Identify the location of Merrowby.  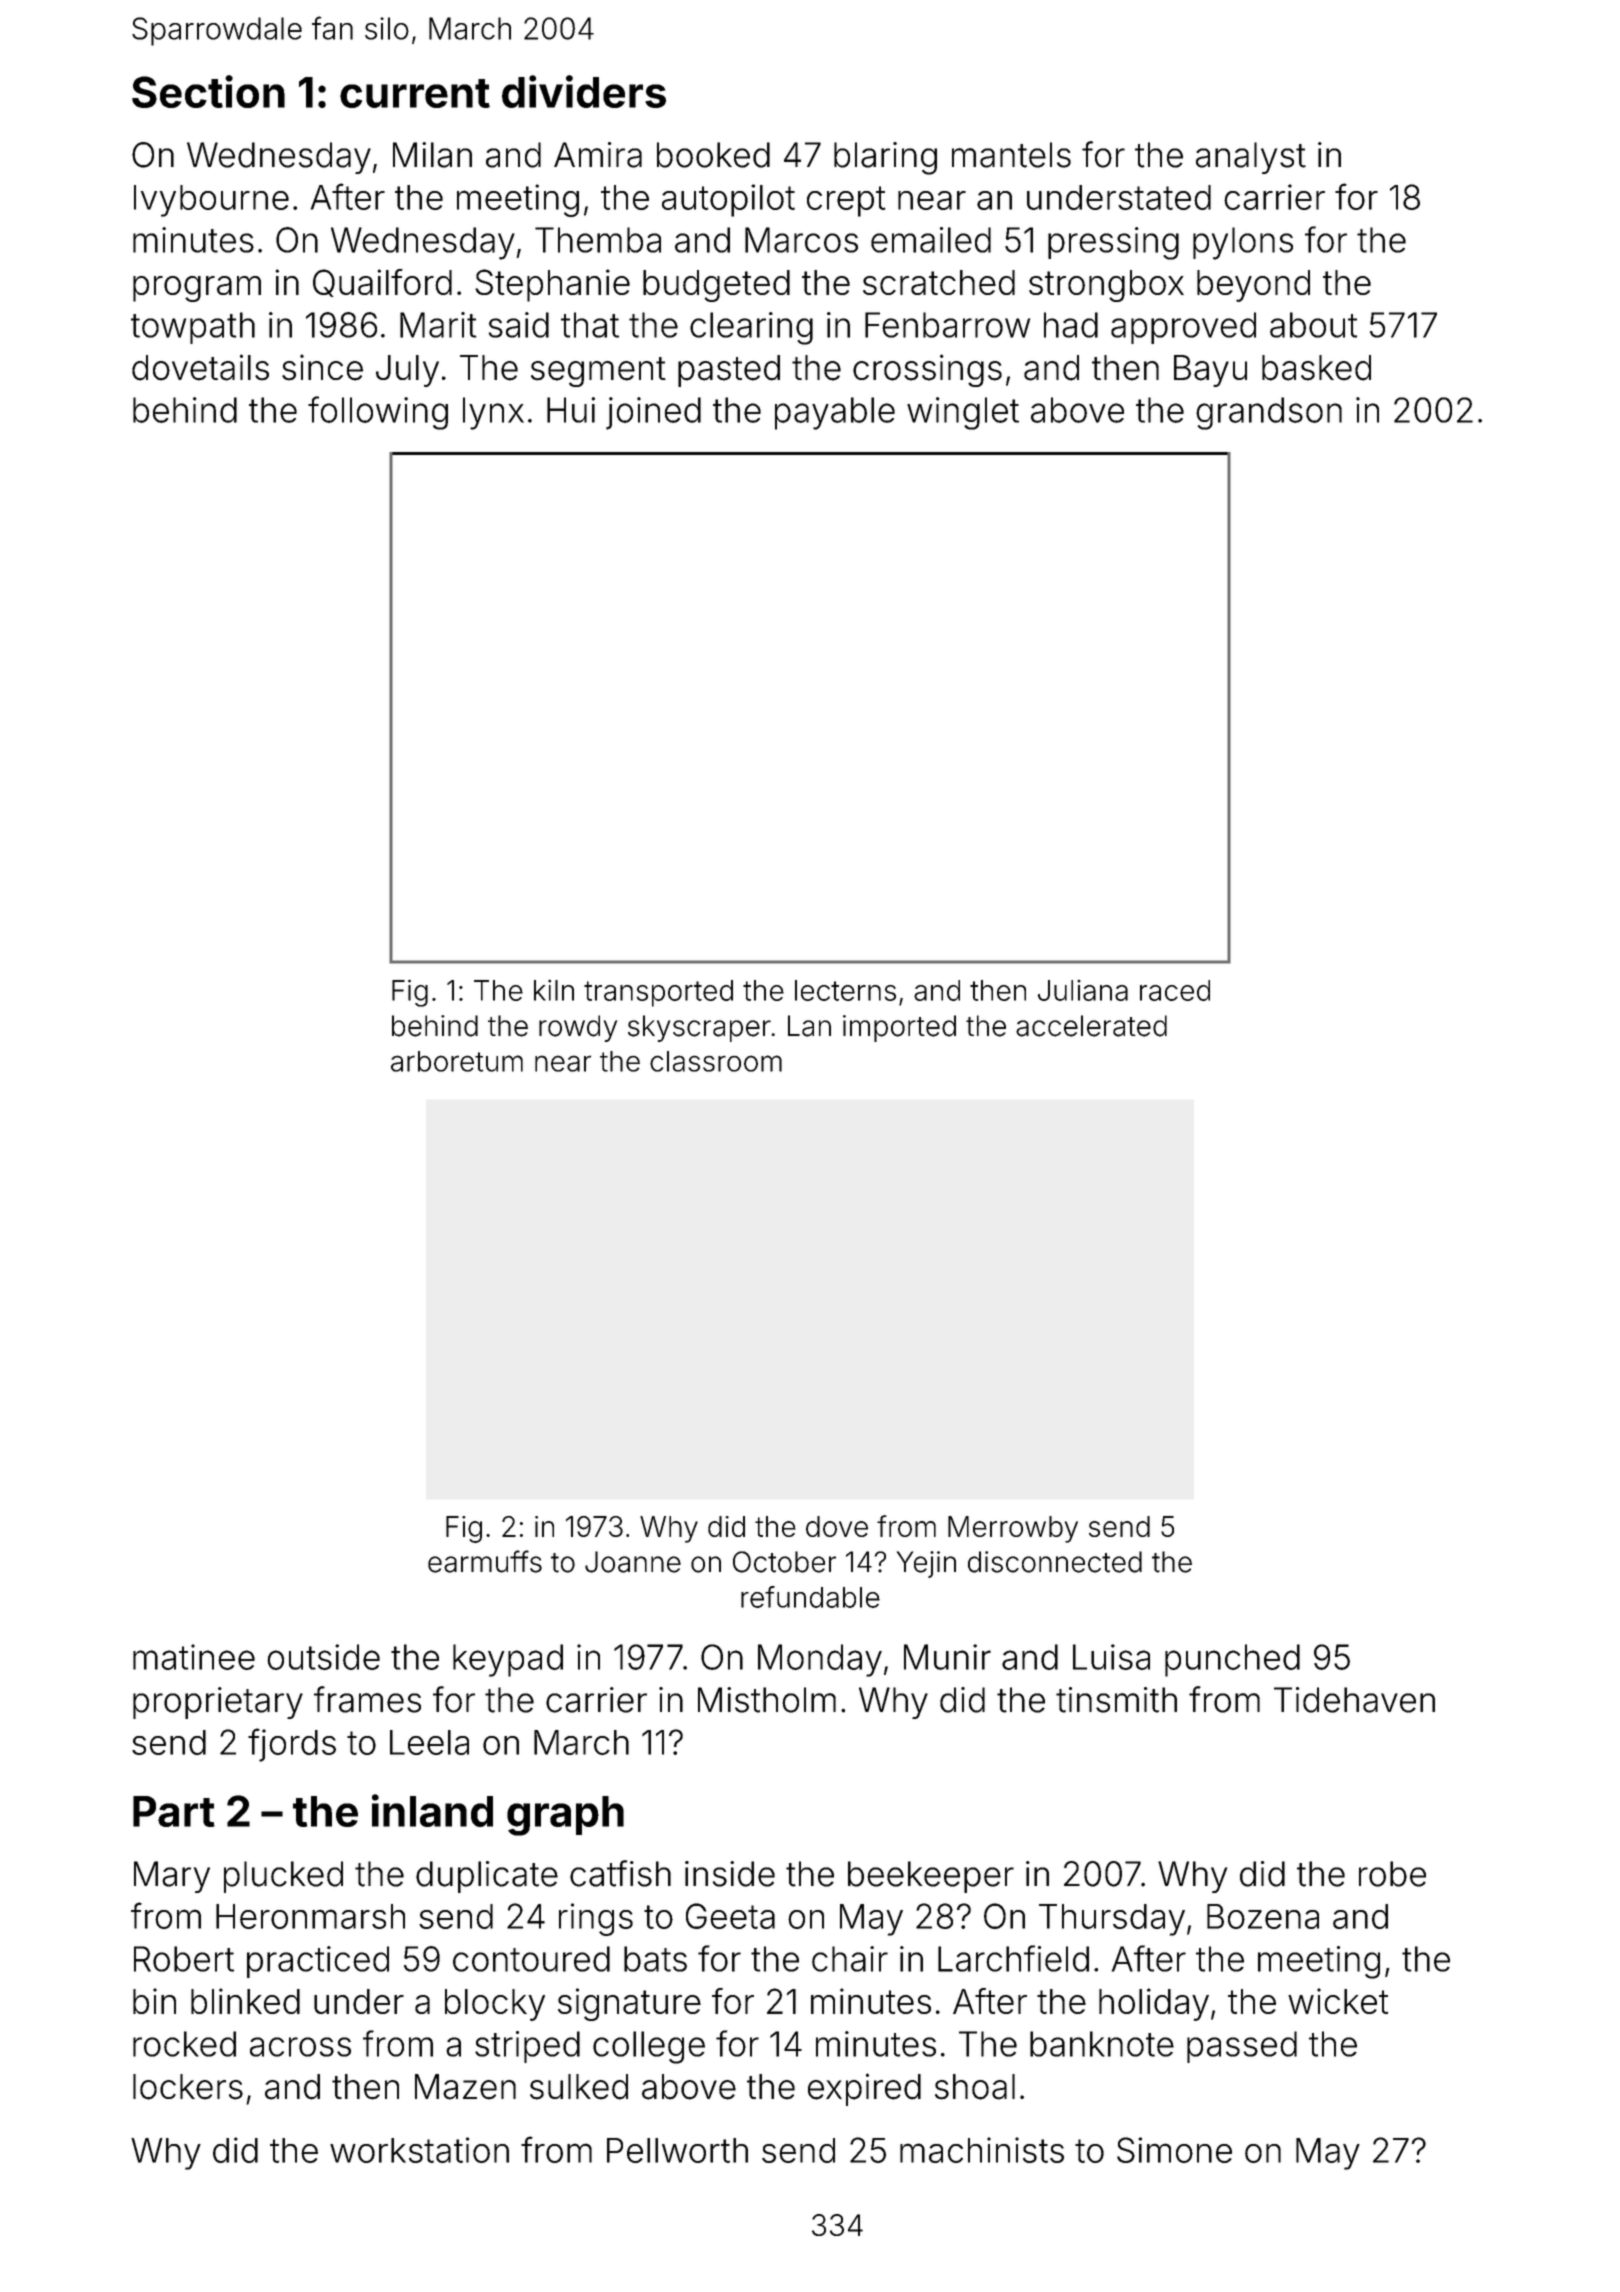
(1013, 1529).
